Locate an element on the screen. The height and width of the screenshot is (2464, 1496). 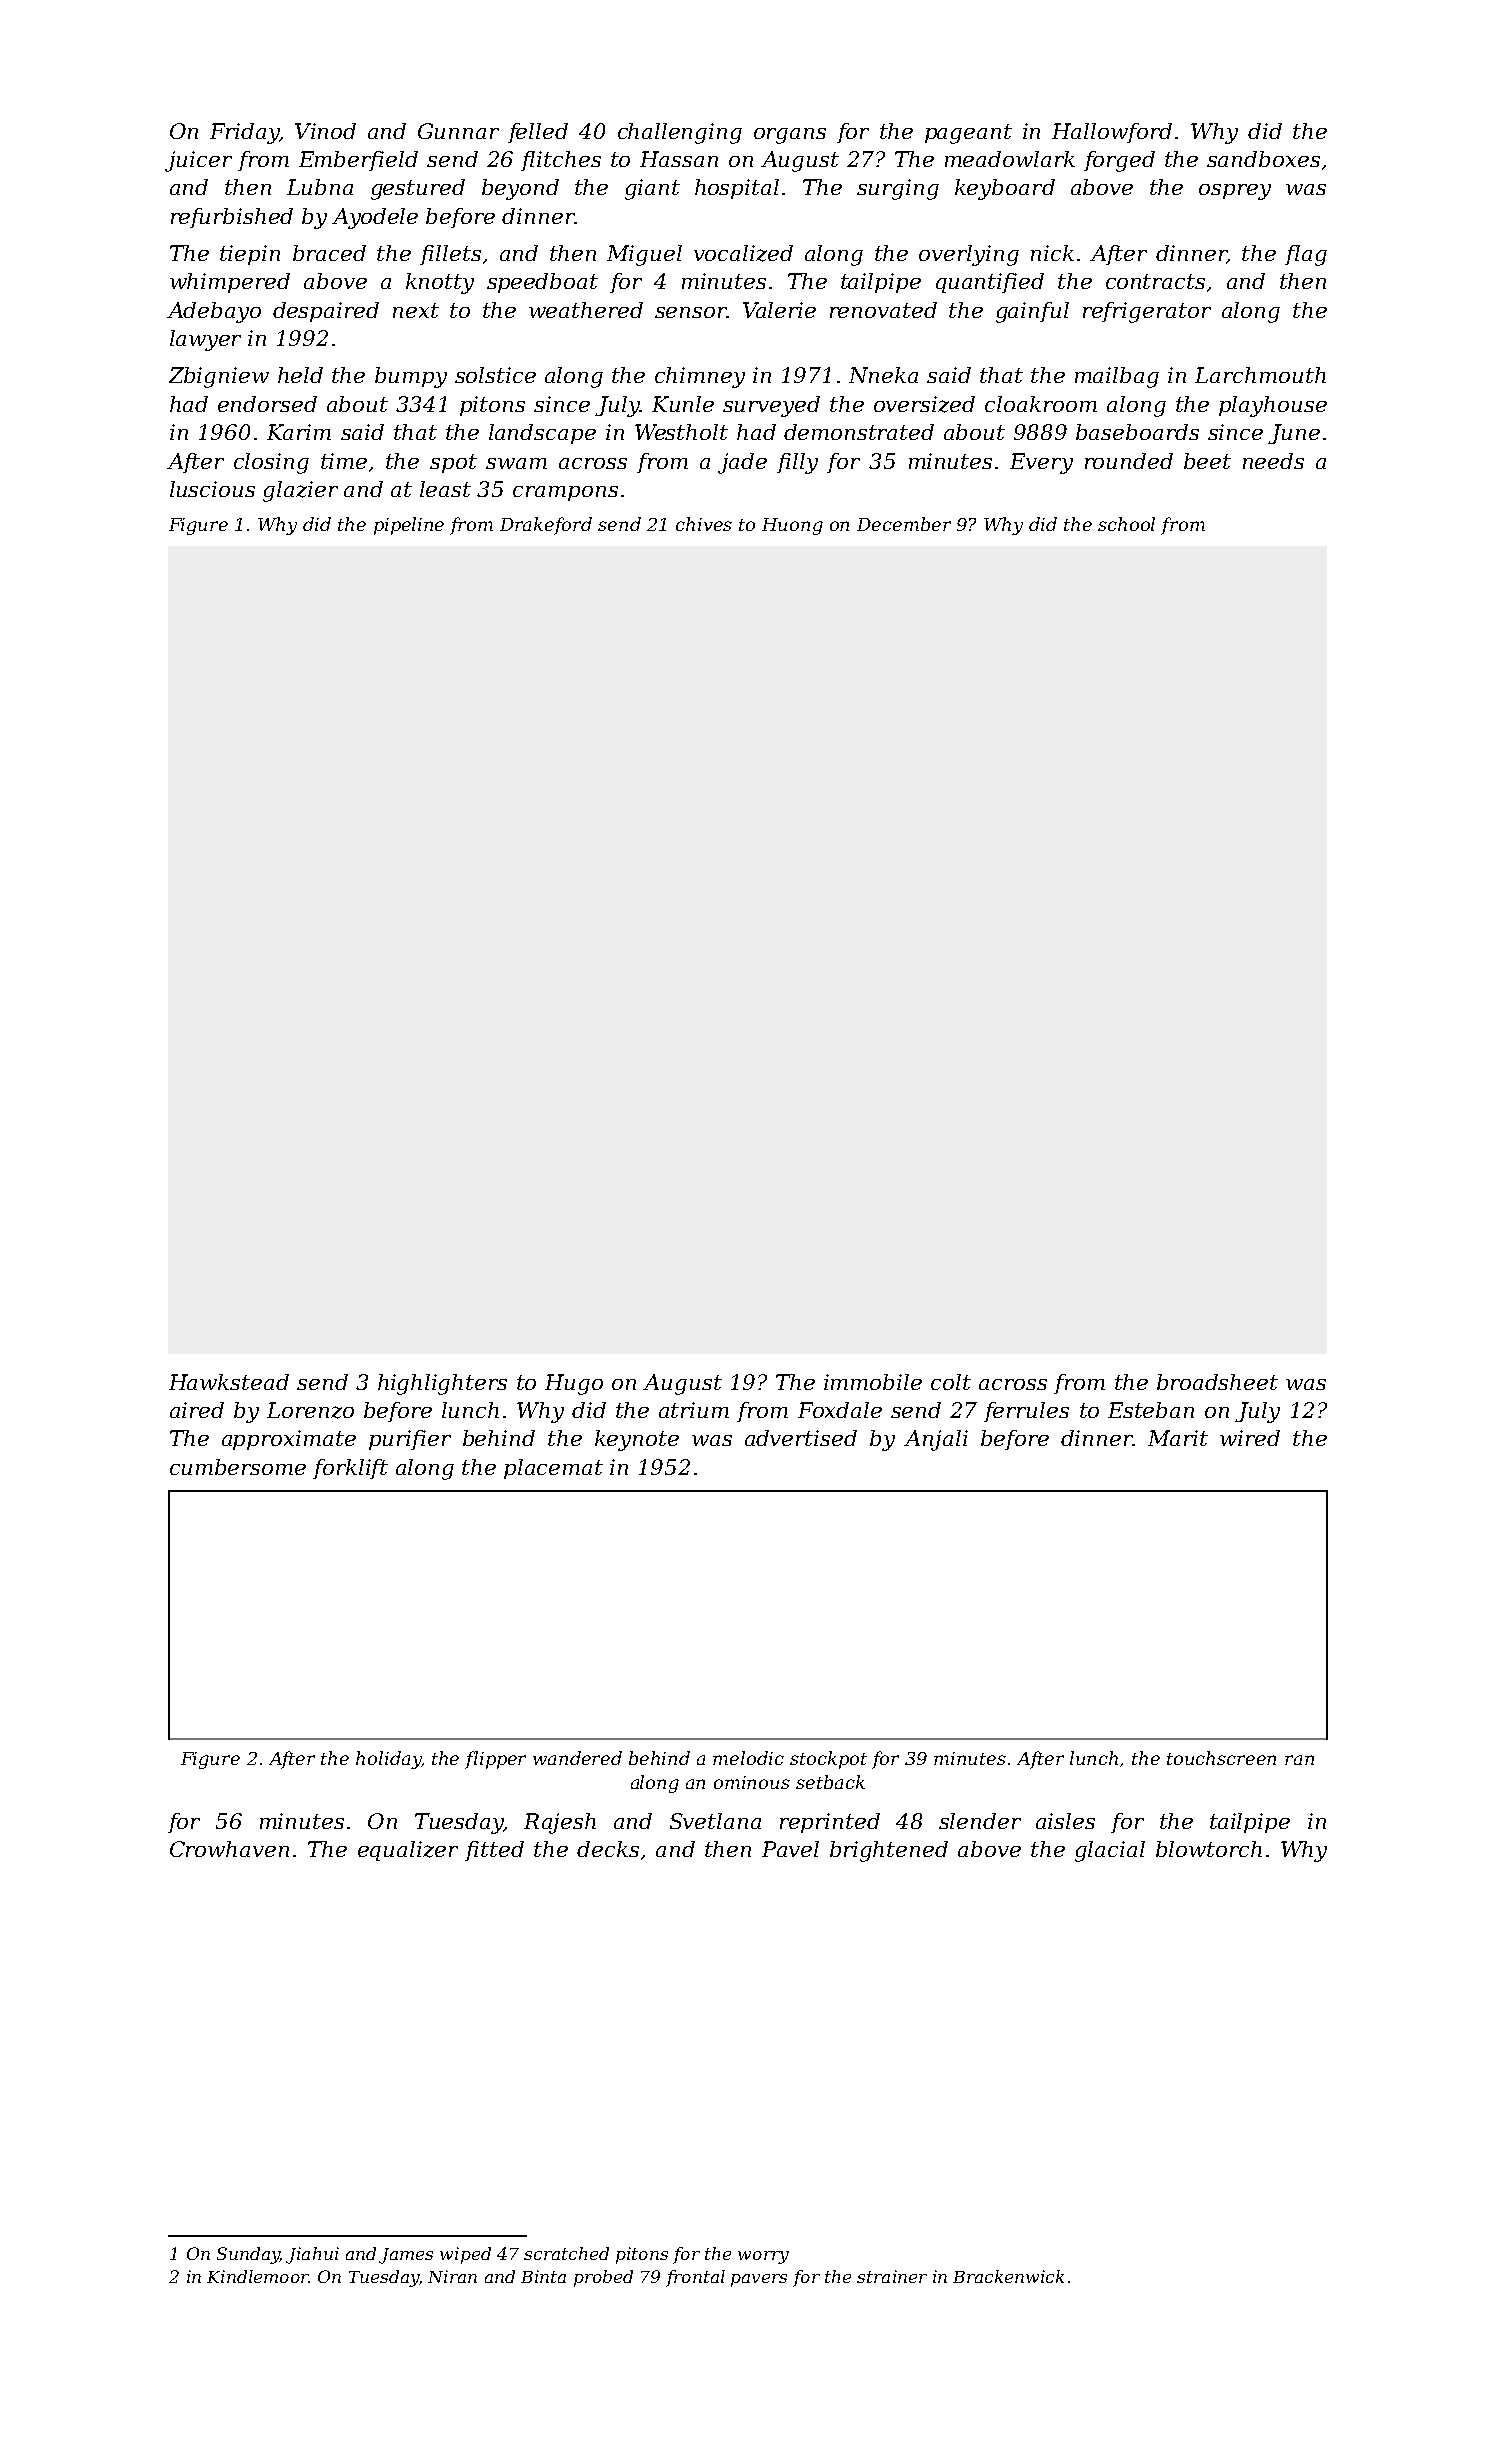
Huong is located at coordinates (792, 526).
